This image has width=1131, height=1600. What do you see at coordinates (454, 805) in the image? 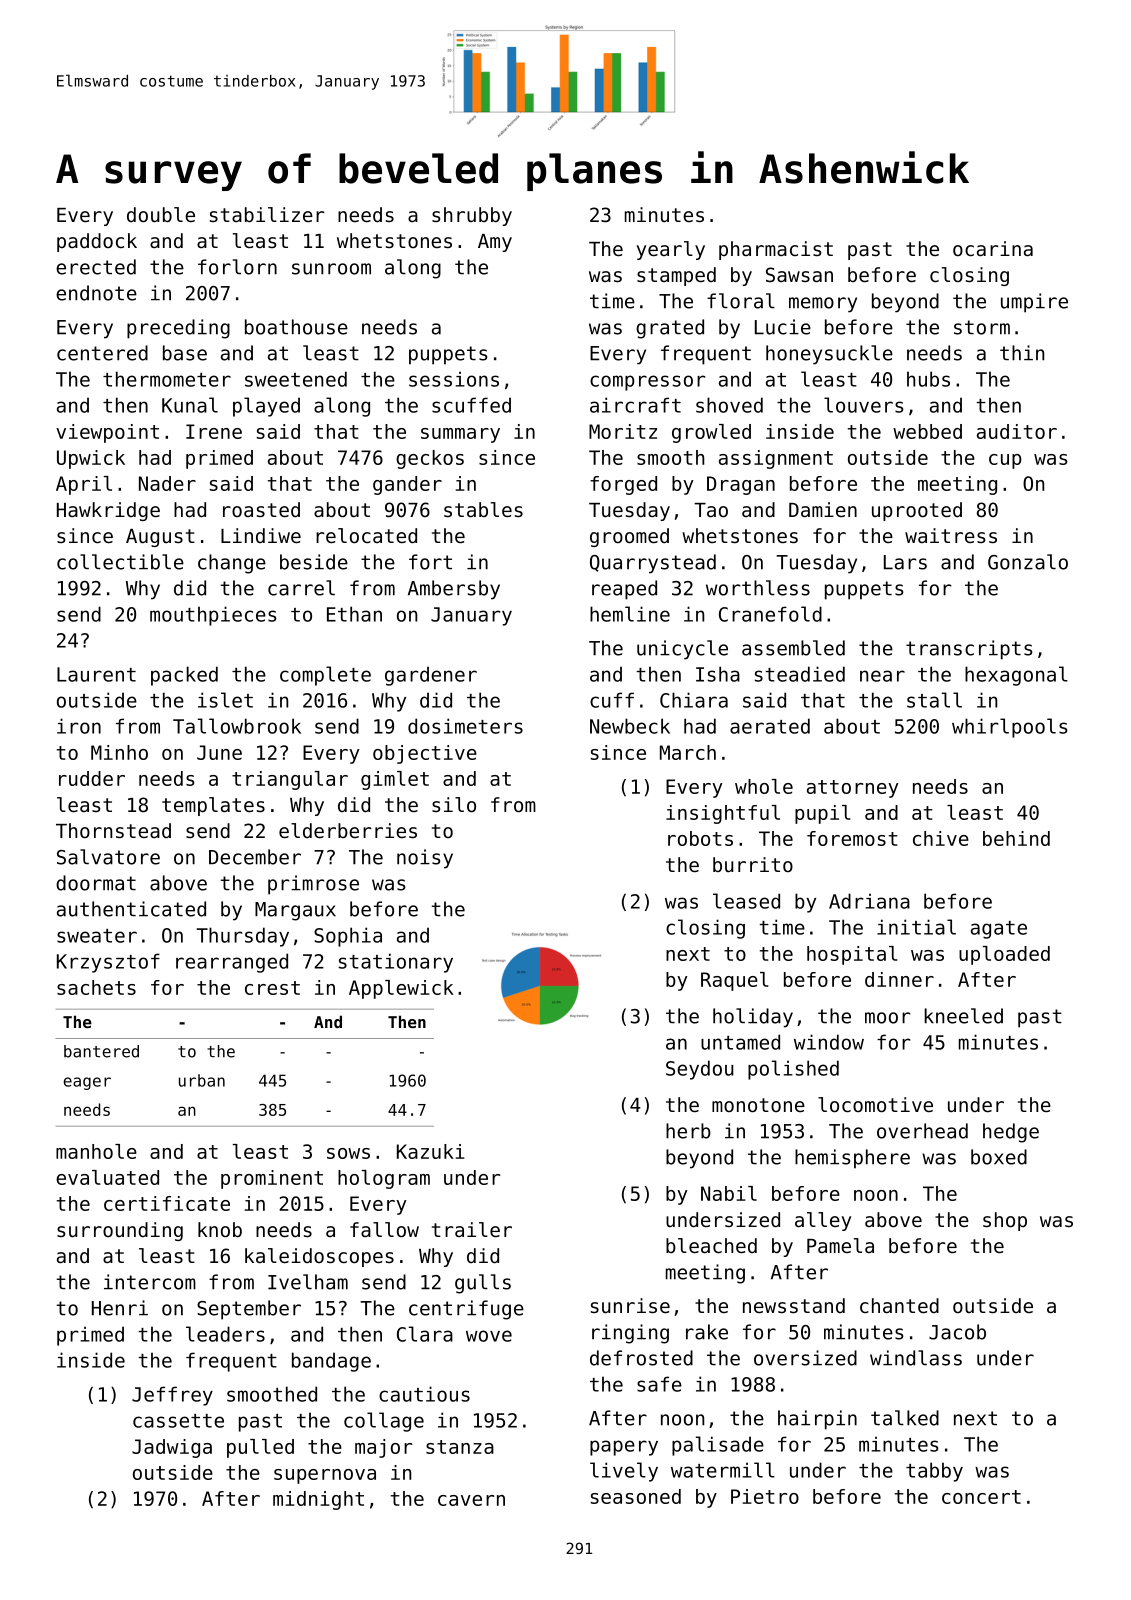
I see `silo` at bounding box center [454, 805].
